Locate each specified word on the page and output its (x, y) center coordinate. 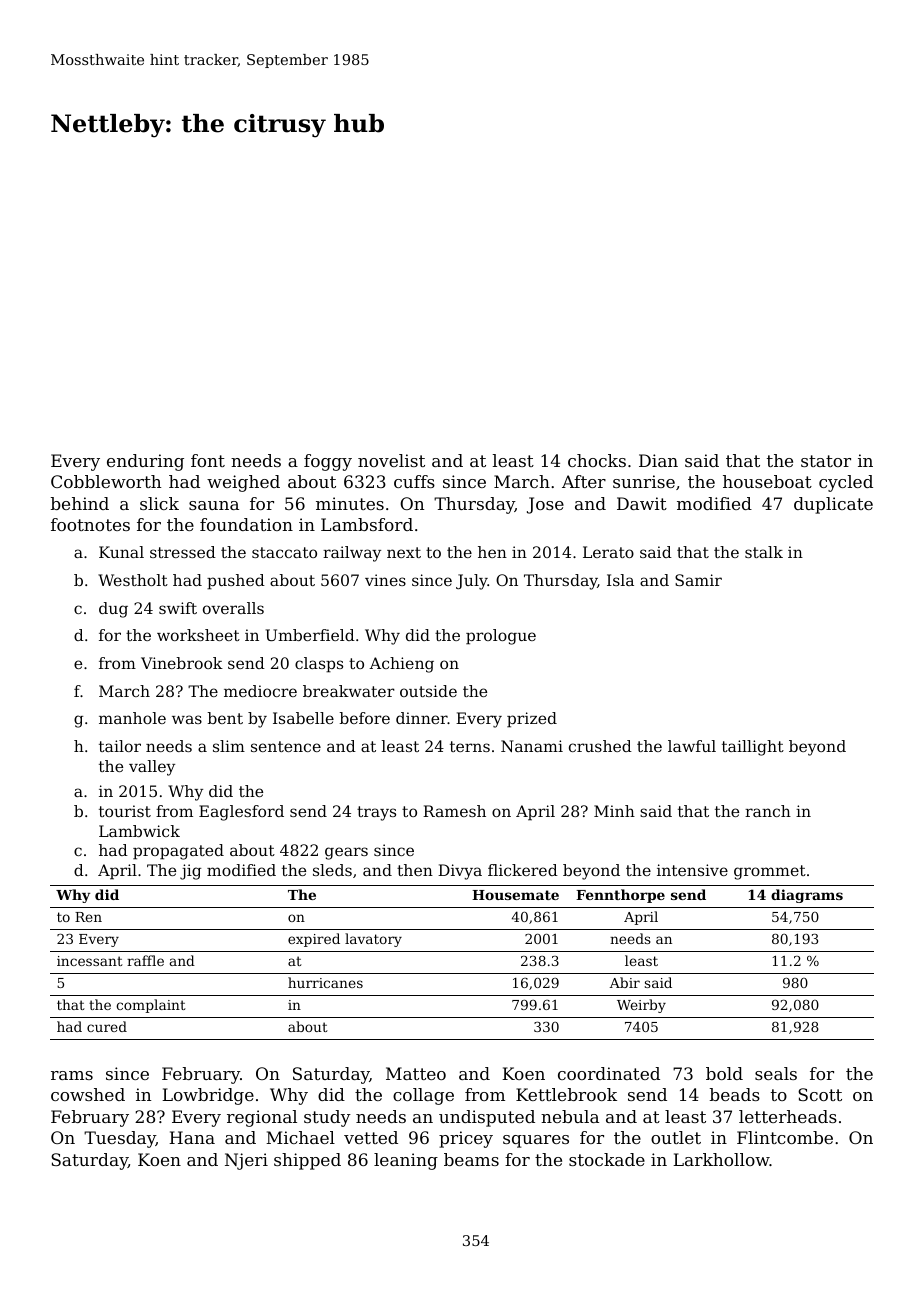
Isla (620, 580)
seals (776, 1073)
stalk (764, 552)
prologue (501, 637)
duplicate (833, 505)
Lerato (608, 552)
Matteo (416, 1073)
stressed (183, 552)
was (187, 719)
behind (80, 503)
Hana (192, 1137)
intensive (692, 870)
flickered (523, 870)
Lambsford (367, 524)
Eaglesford (241, 813)
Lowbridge (208, 1096)
